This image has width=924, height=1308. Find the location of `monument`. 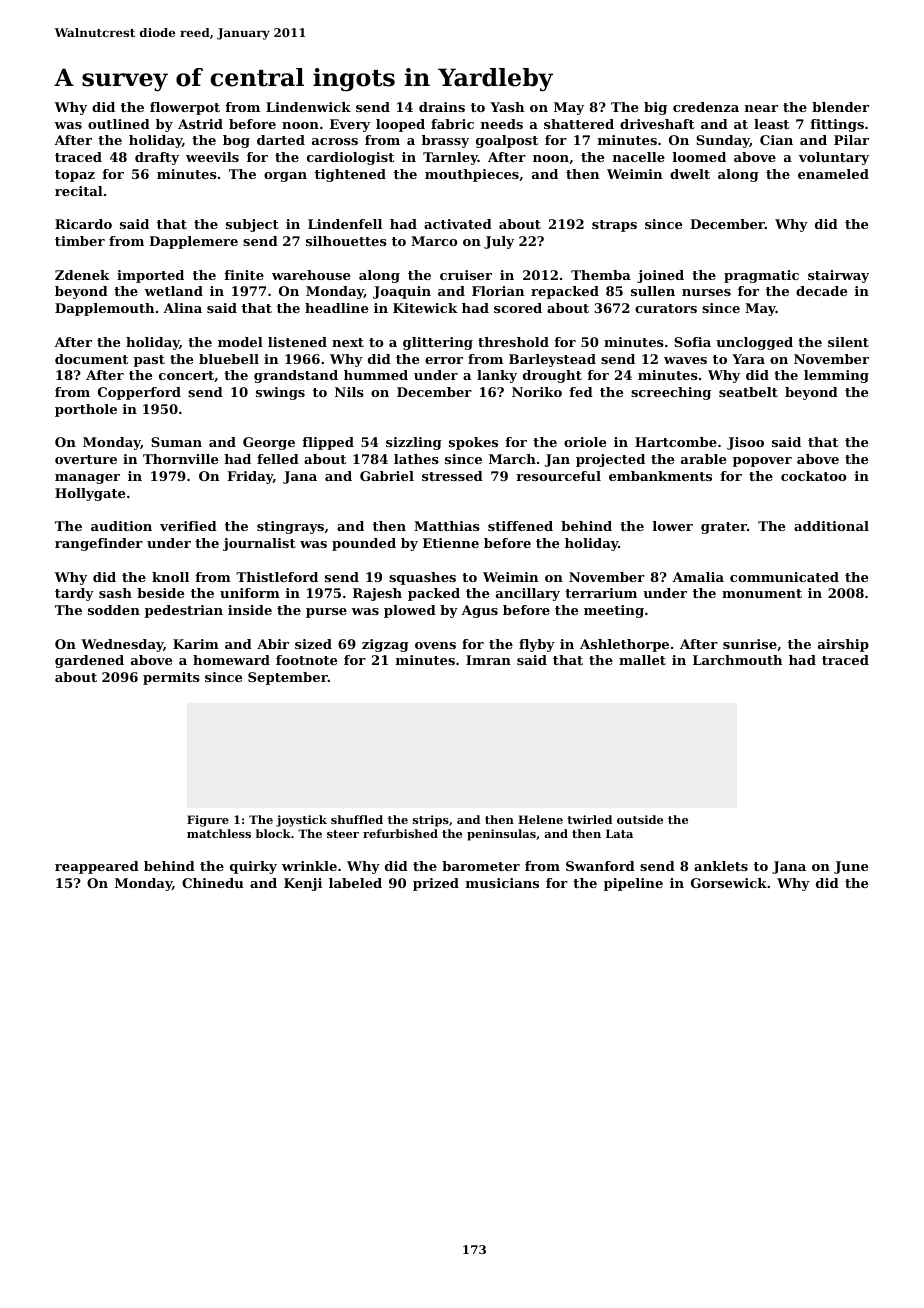

monument is located at coordinates (762, 593).
